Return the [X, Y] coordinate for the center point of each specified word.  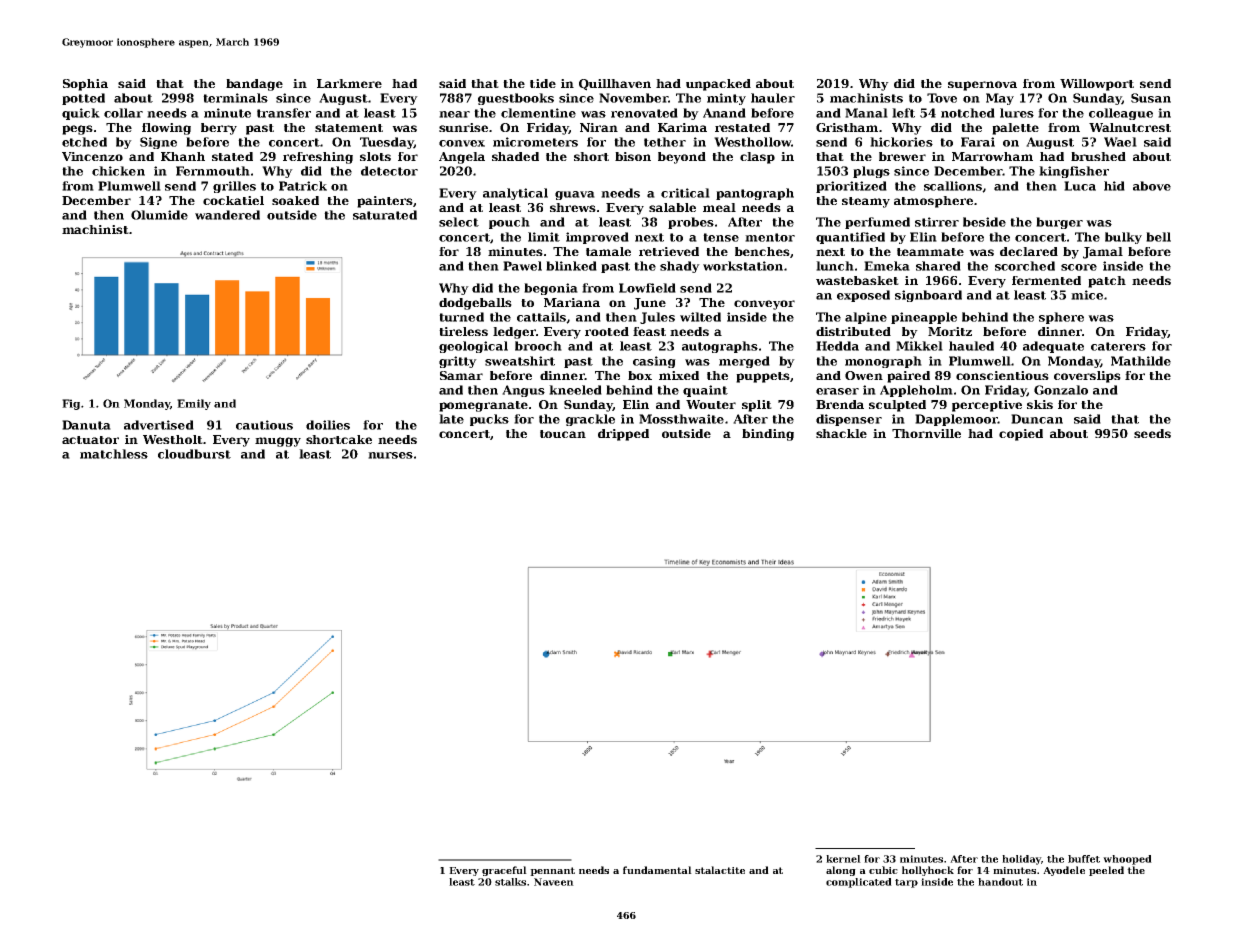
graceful [504, 871]
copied [1021, 435]
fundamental [657, 870]
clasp [757, 158]
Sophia [85, 85]
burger [1059, 223]
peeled [1106, 871]
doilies [328, 425]
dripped [623, 435]
